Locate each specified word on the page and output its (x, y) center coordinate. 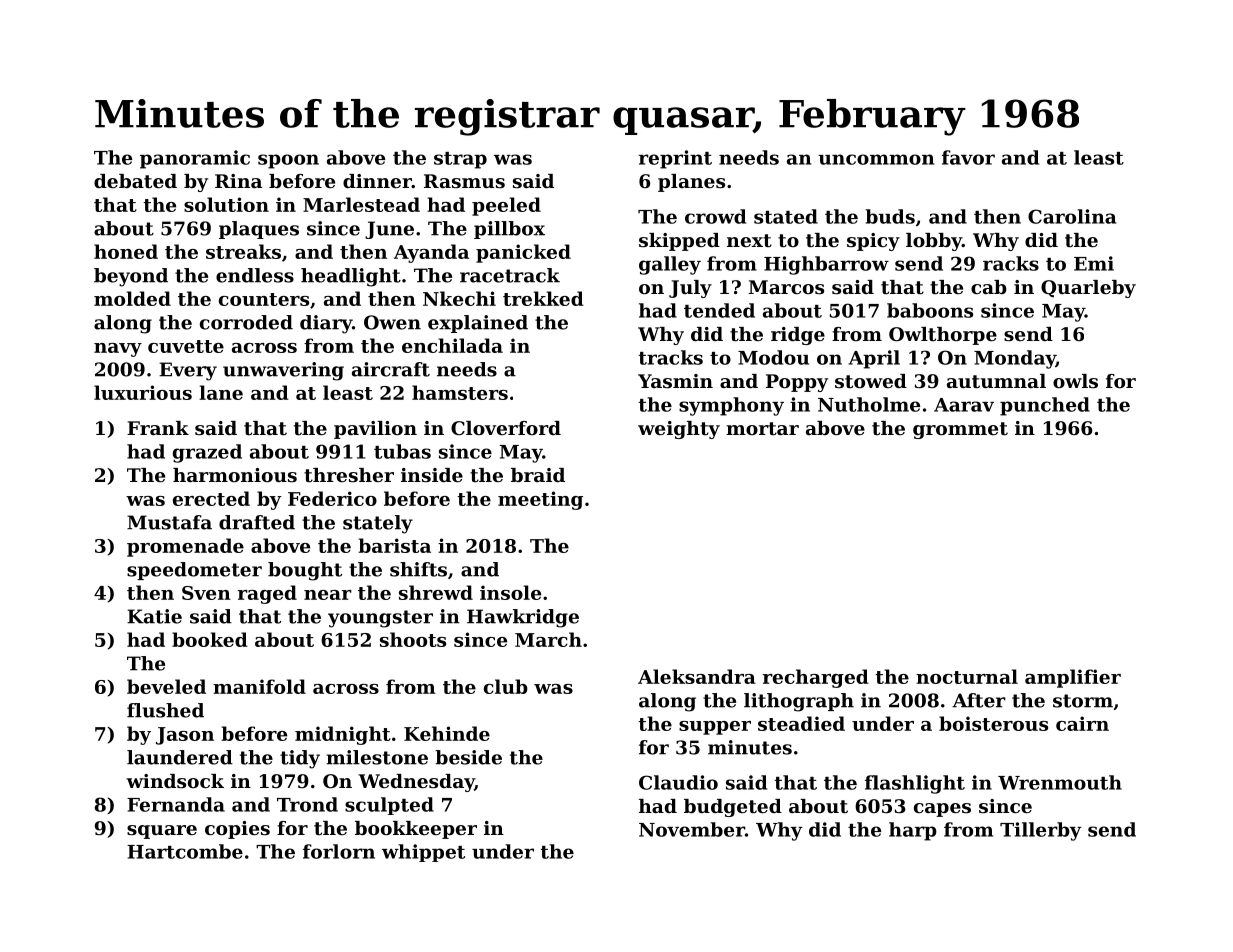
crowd (715, 216)
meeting (540, 500)
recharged (816, 678)
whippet (423, 853)
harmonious (235, 475)
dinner (377, 181)
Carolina (1072, 216)
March (548, 639)
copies (237, 830)
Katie (154, 616)
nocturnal (967, 676)
